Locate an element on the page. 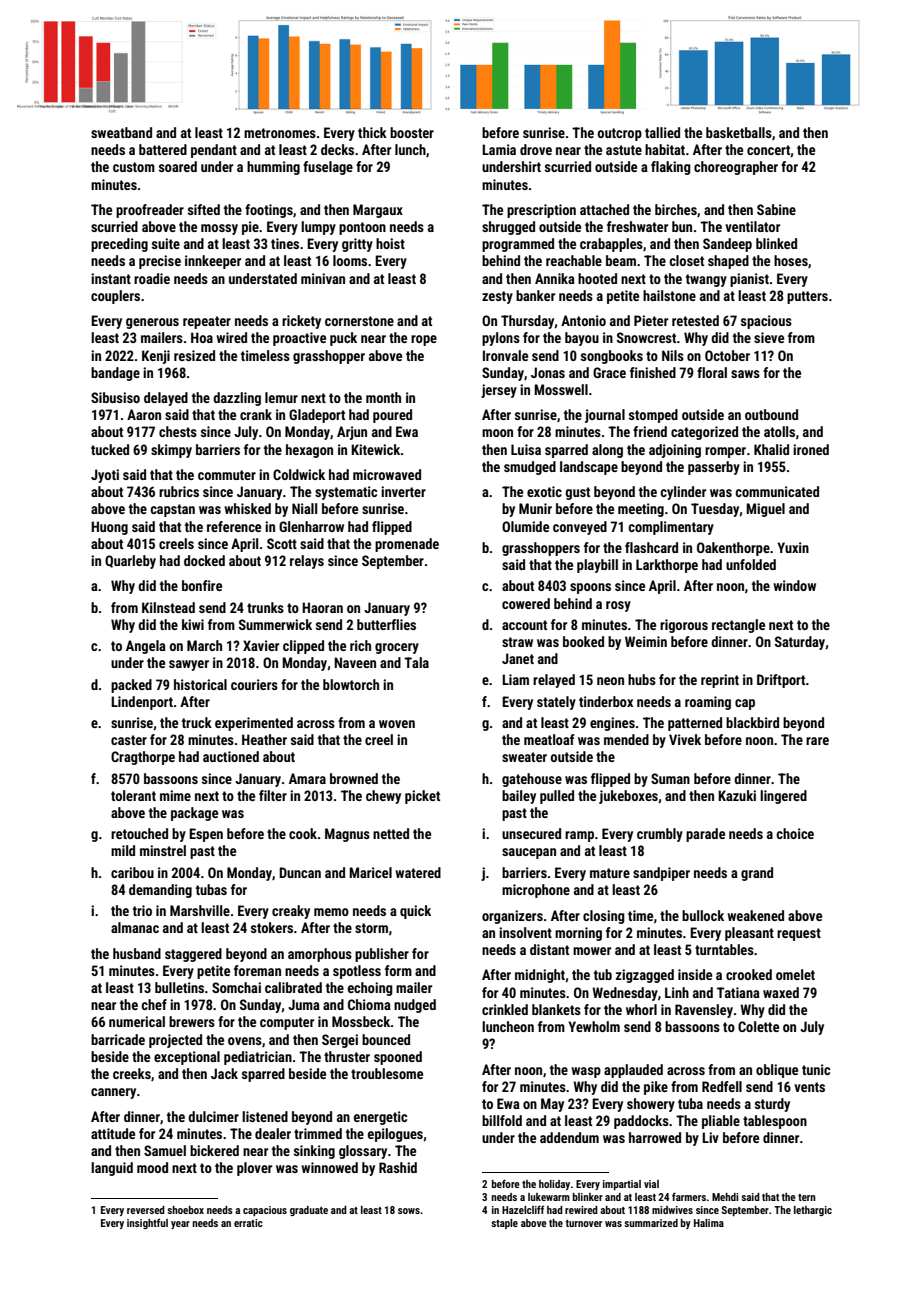 This page has height=1308, width=924. saucepan is located at coordinates (529, 853).
